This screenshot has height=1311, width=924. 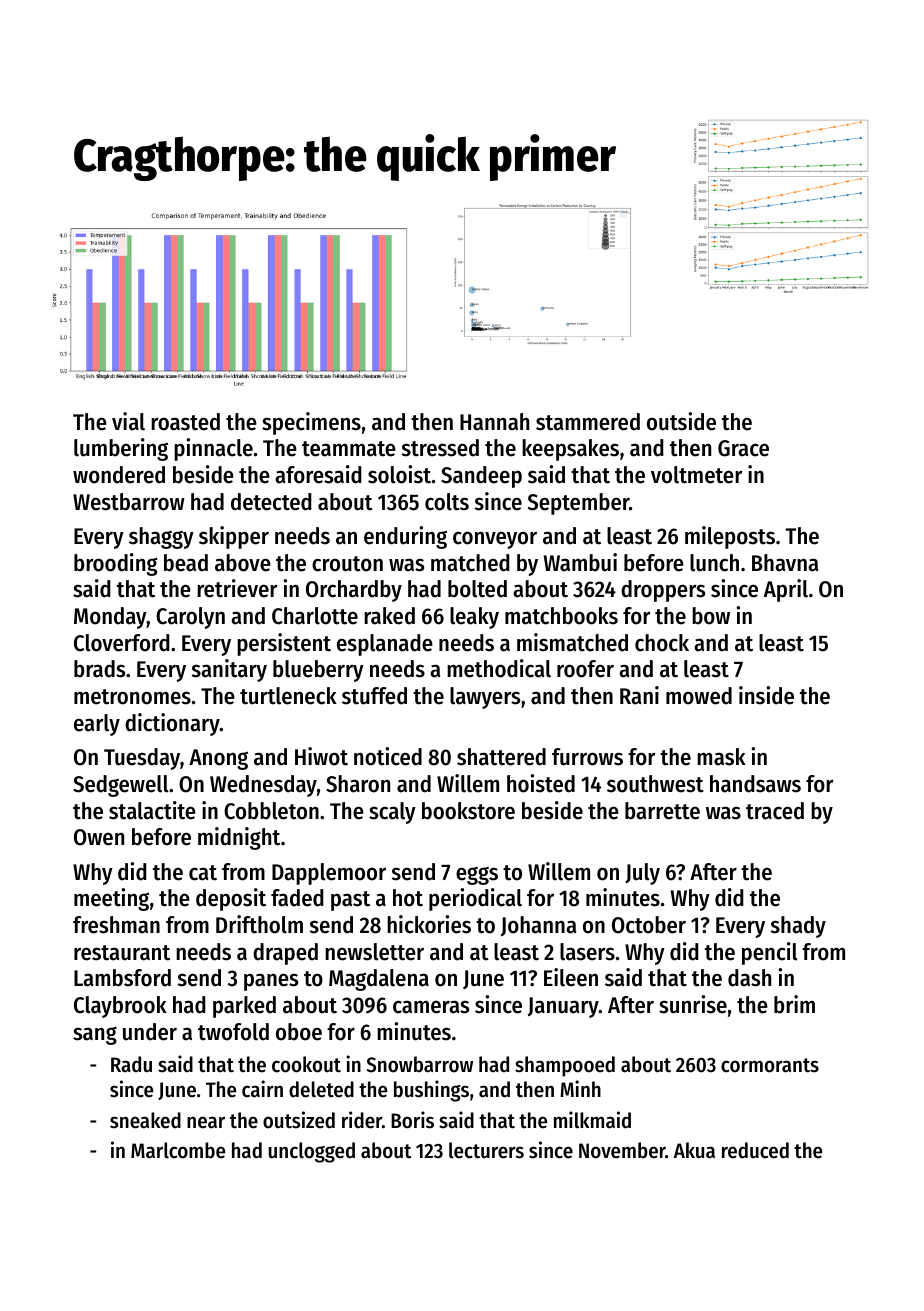 What do you see at coordinates (128, 421) in the screenshot?
I see `vial` at bounding box center [128, 421].
